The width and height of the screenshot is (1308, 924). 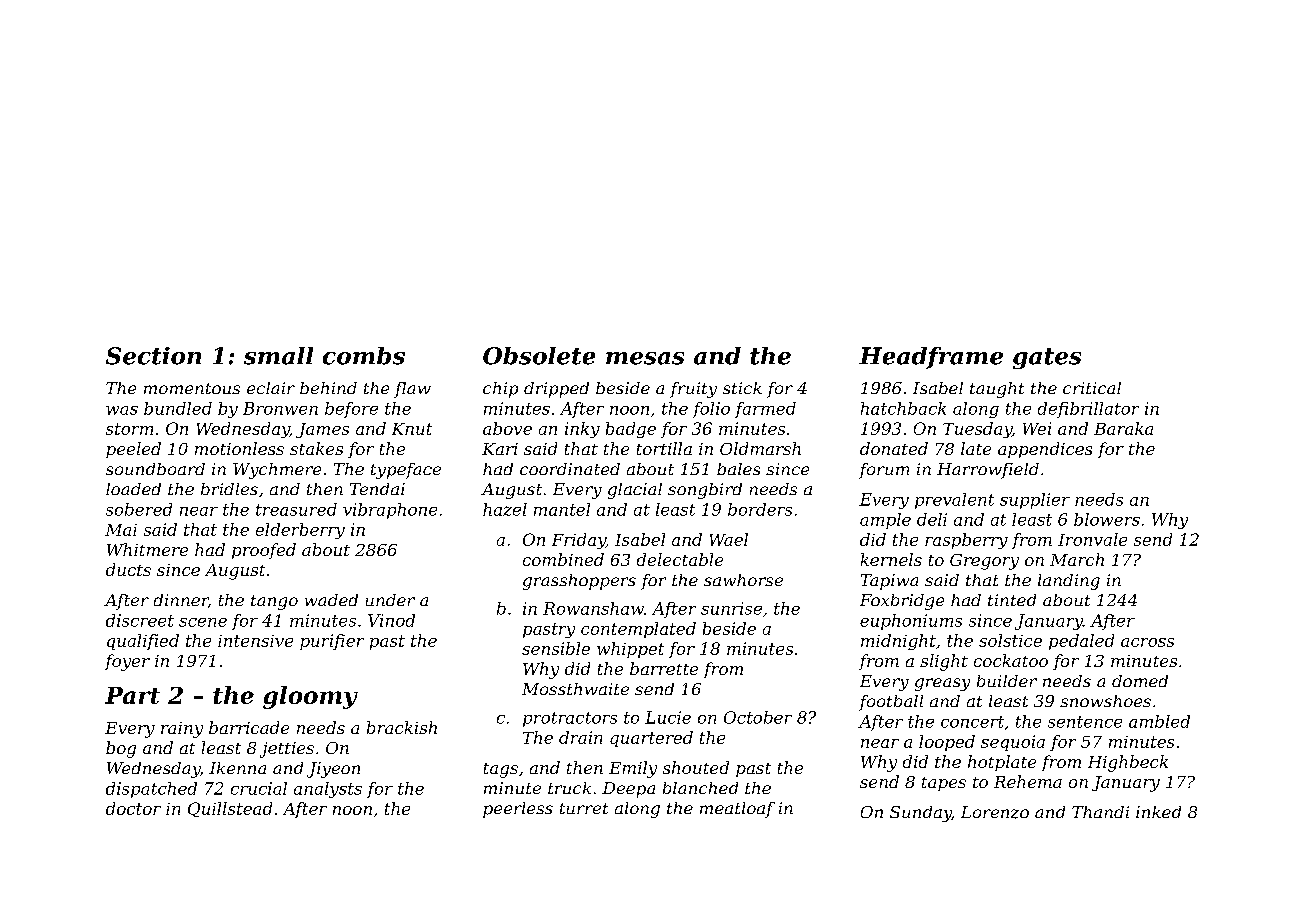 I want to click on waded, so click(x=331, y=600).
